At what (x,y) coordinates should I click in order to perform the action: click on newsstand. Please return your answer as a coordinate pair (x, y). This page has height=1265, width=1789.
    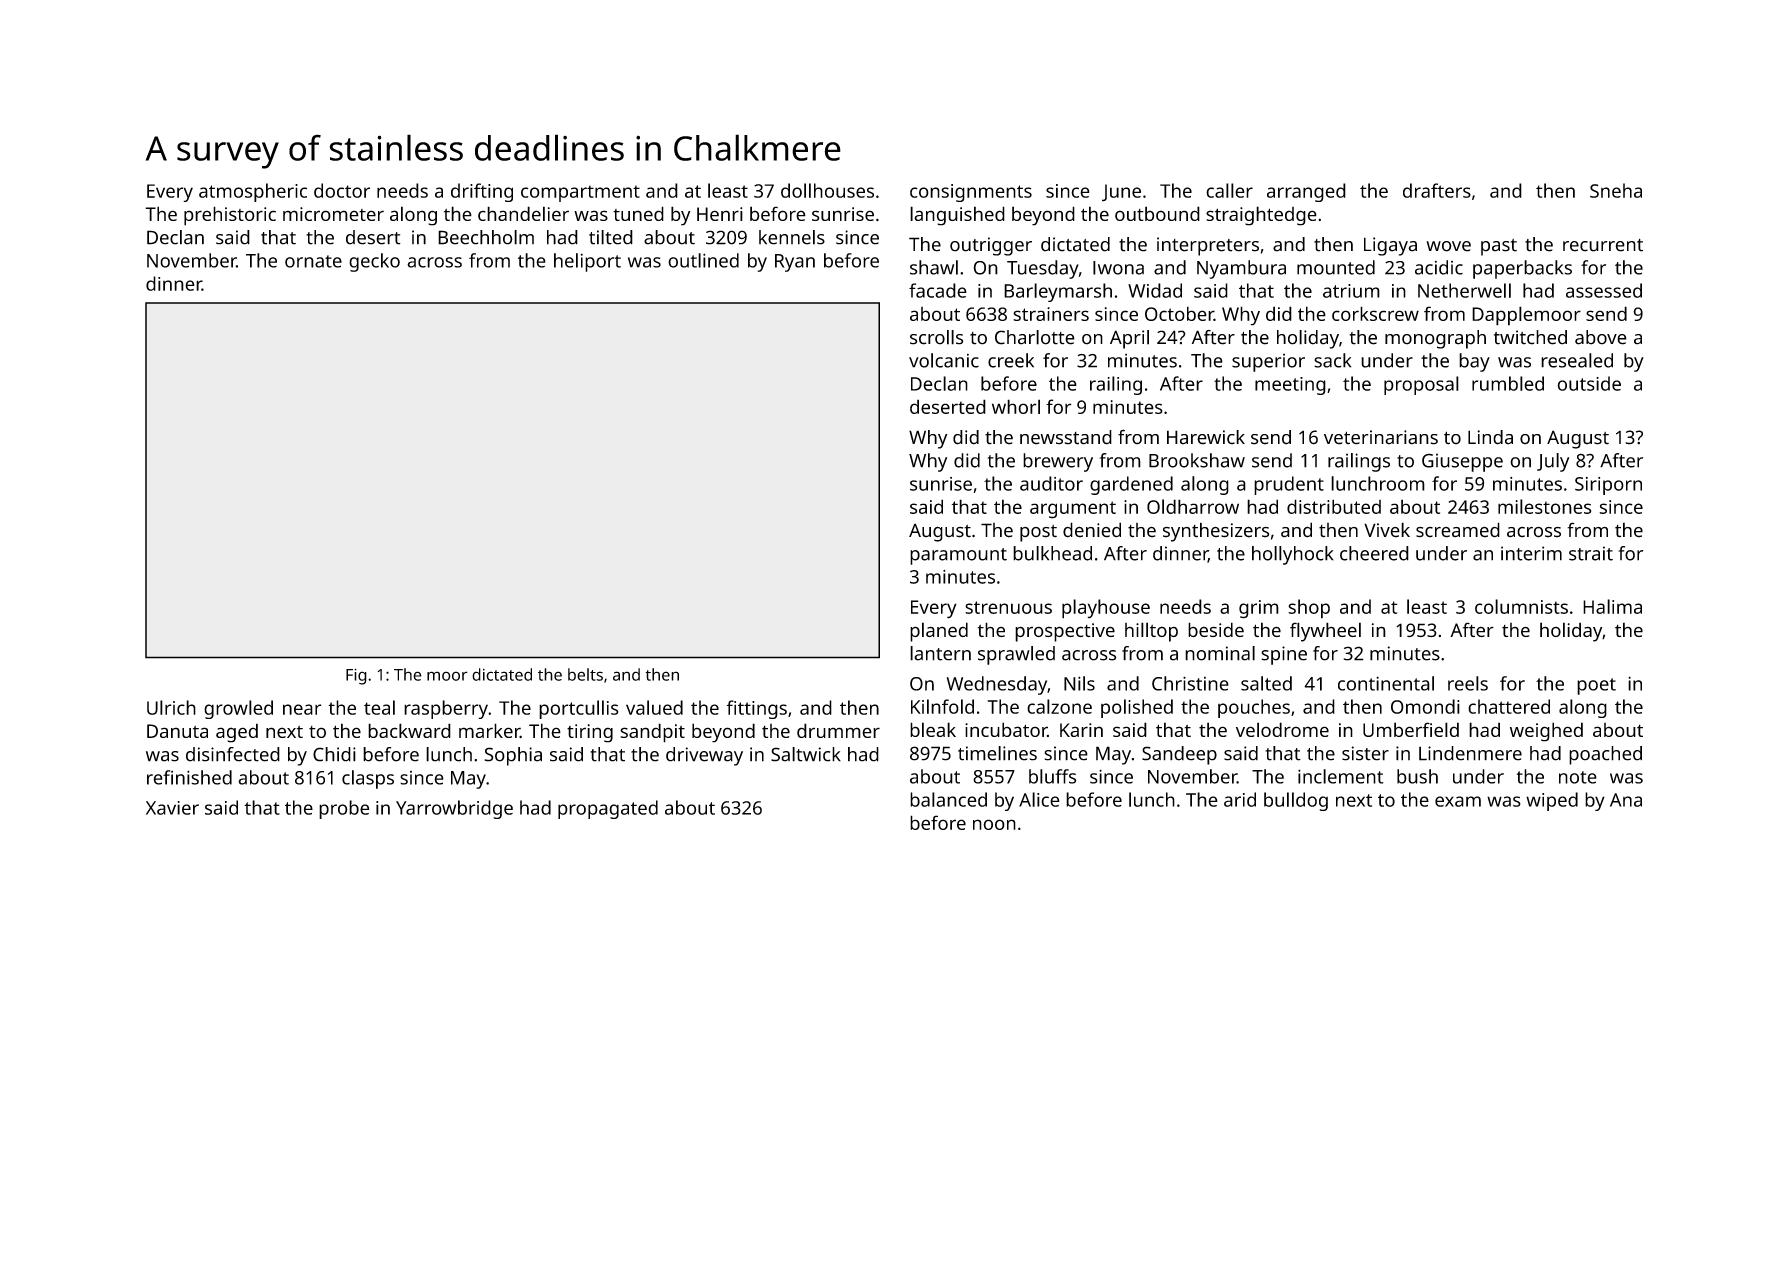
    Looking at the image, I should click on (1066, 437).
